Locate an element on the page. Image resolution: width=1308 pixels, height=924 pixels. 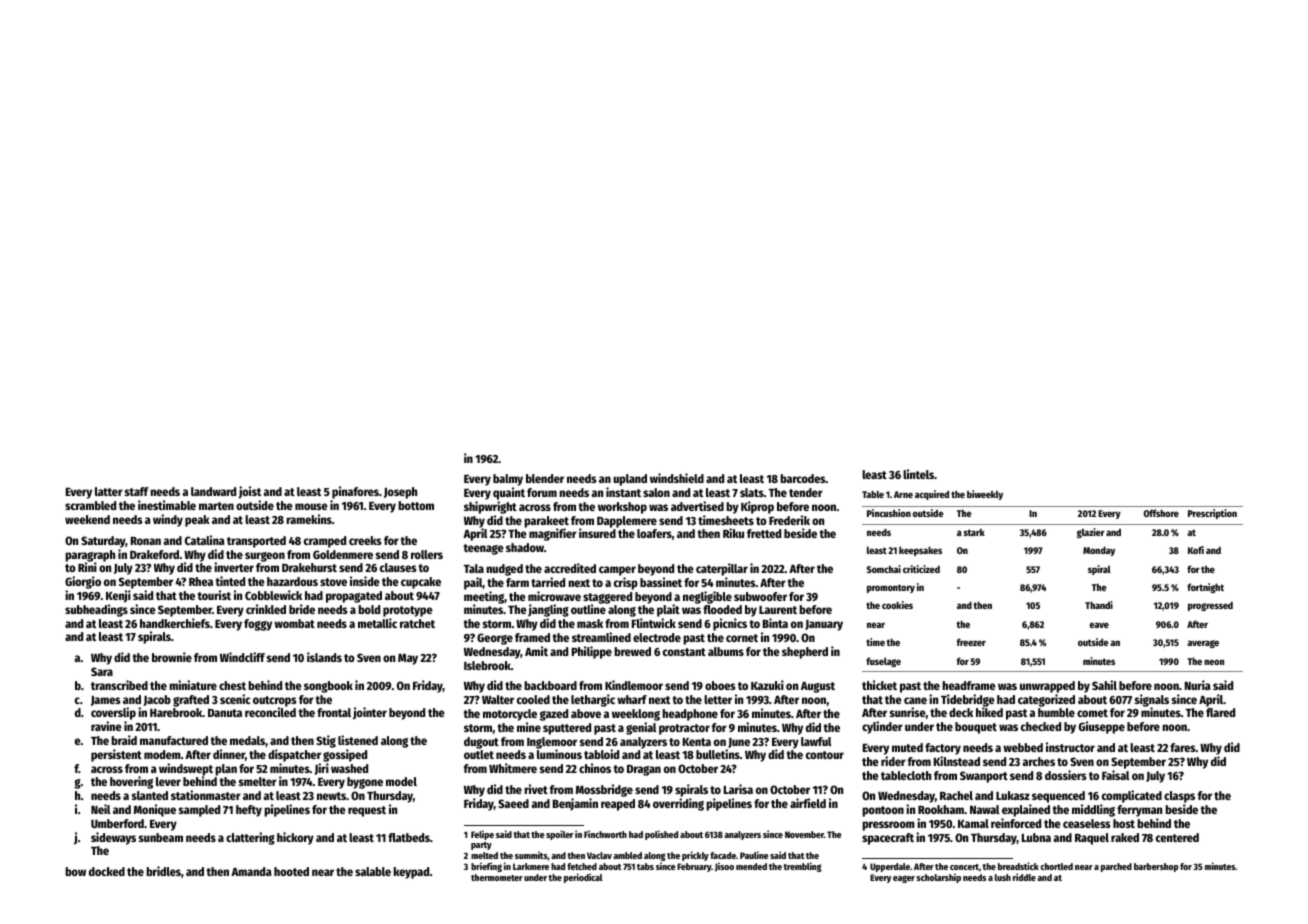
braid is located at coordinates (124, 740).
